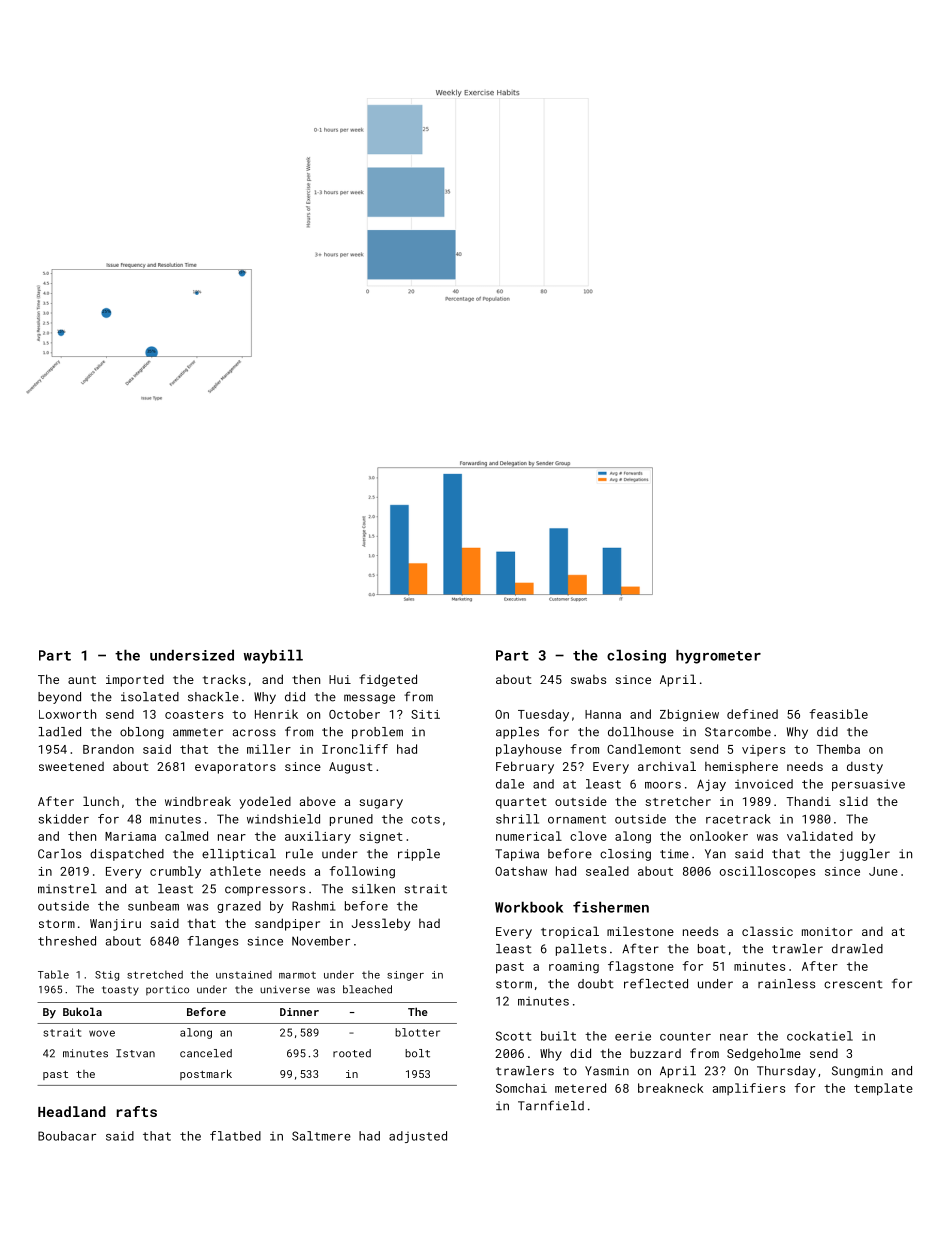 The width and height of the document is (952, 1233). What do you see at coordinates (67, 941) in the document?
I see `threshed` at bounding box center [67, 941].
